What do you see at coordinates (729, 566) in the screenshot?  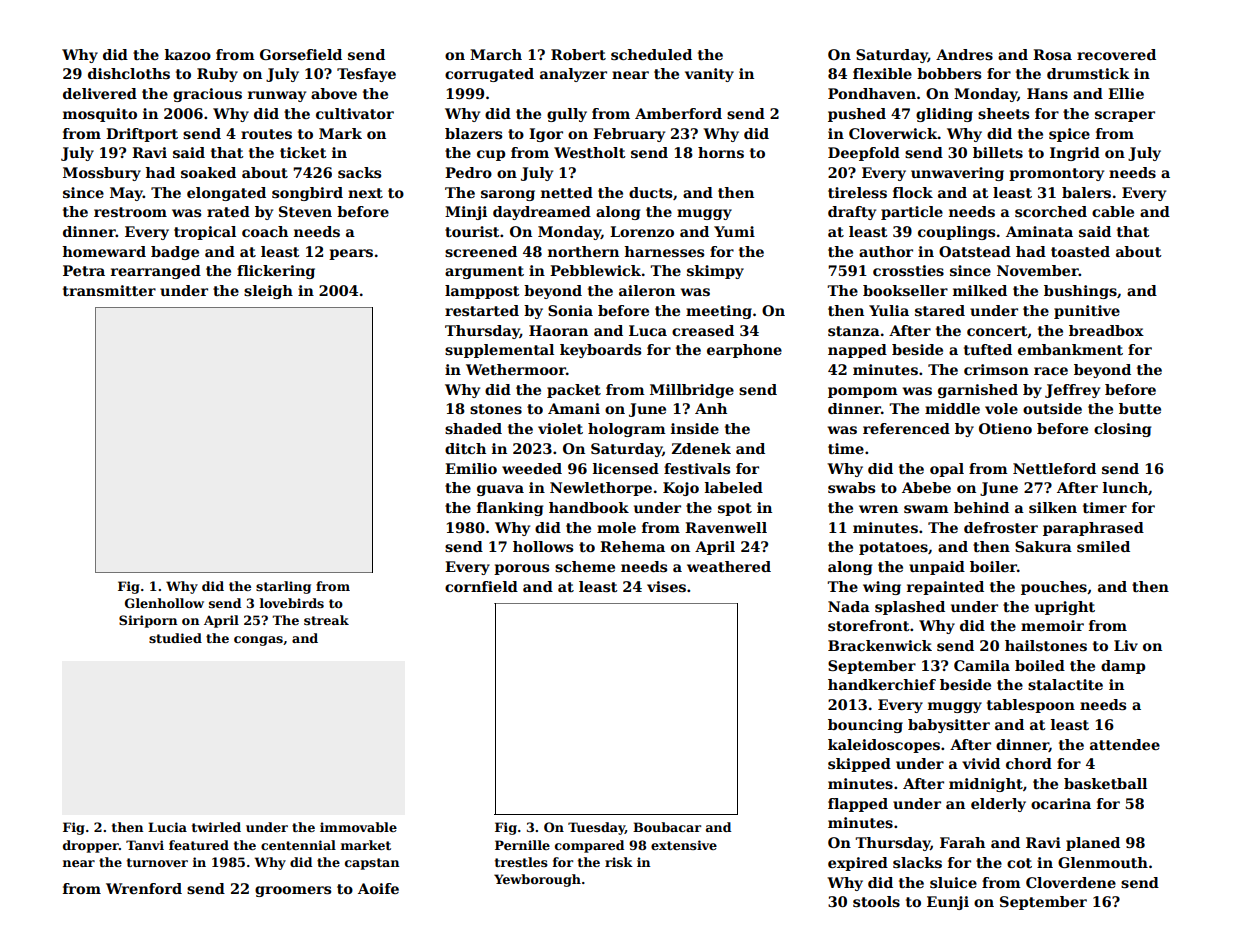 I see `weathered` at bounding box center [729, 566].
